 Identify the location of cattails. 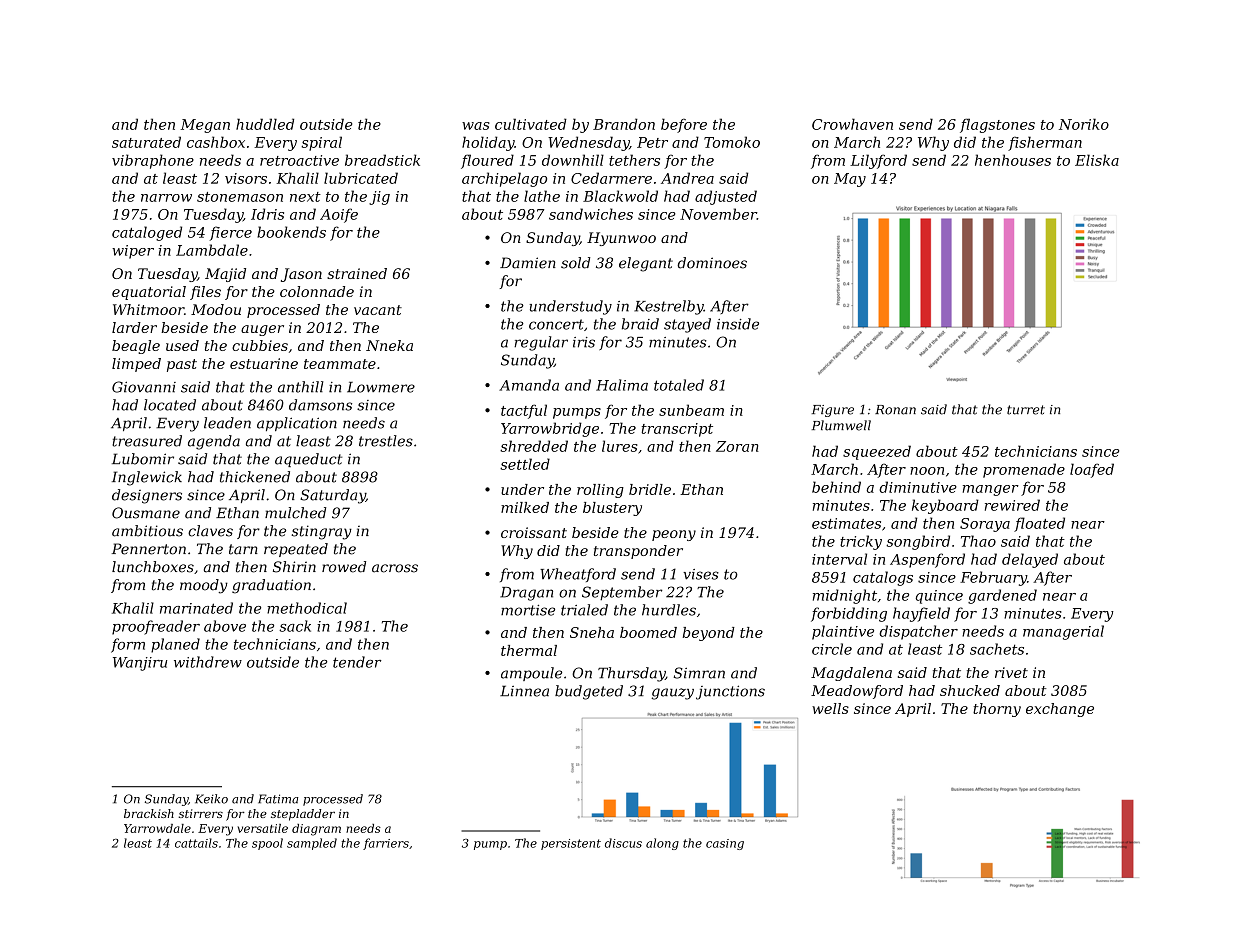
(196, 843).
